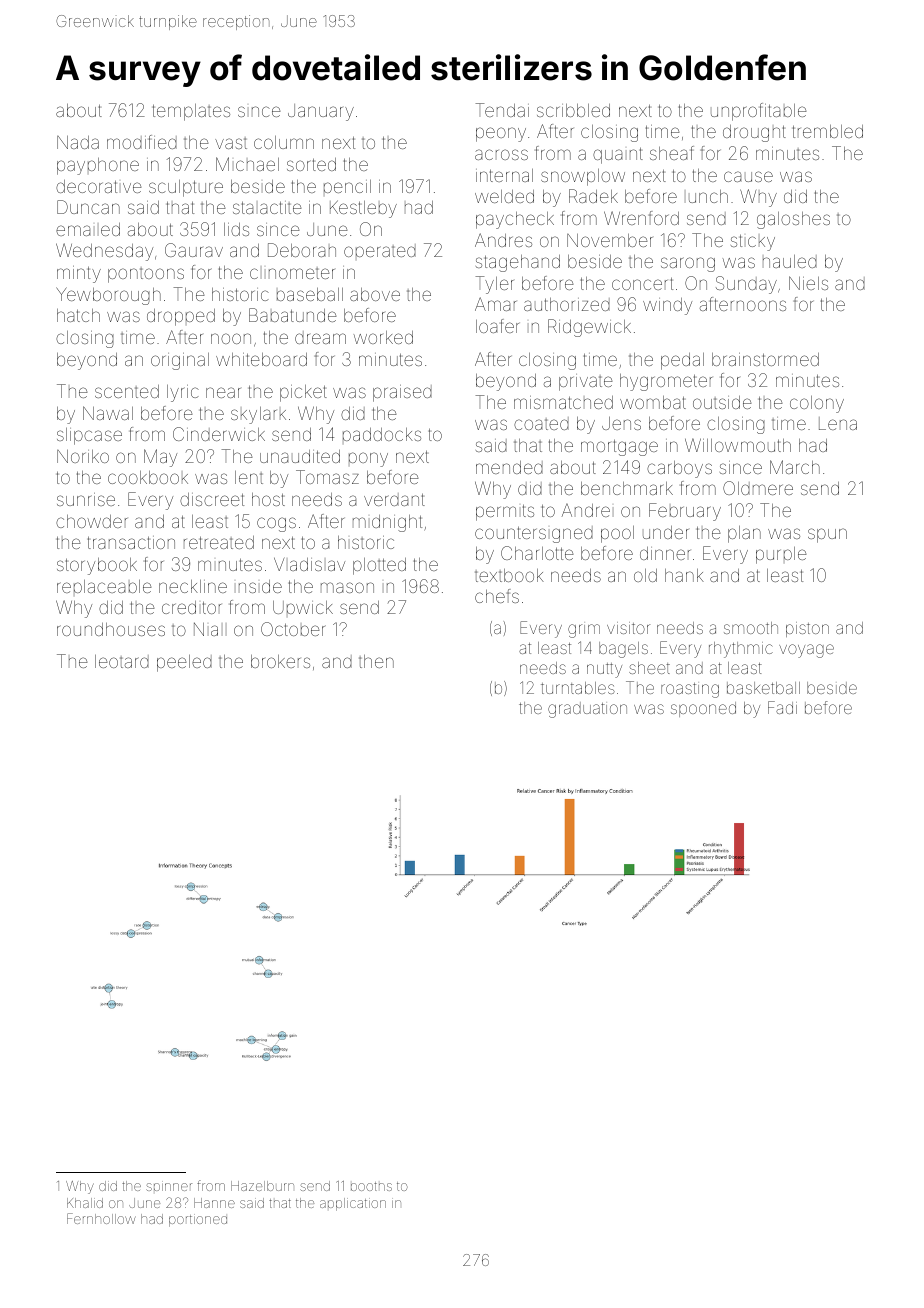  Describe the element at coordinates (371, 1186) in the document. I see `booths` at that location.
